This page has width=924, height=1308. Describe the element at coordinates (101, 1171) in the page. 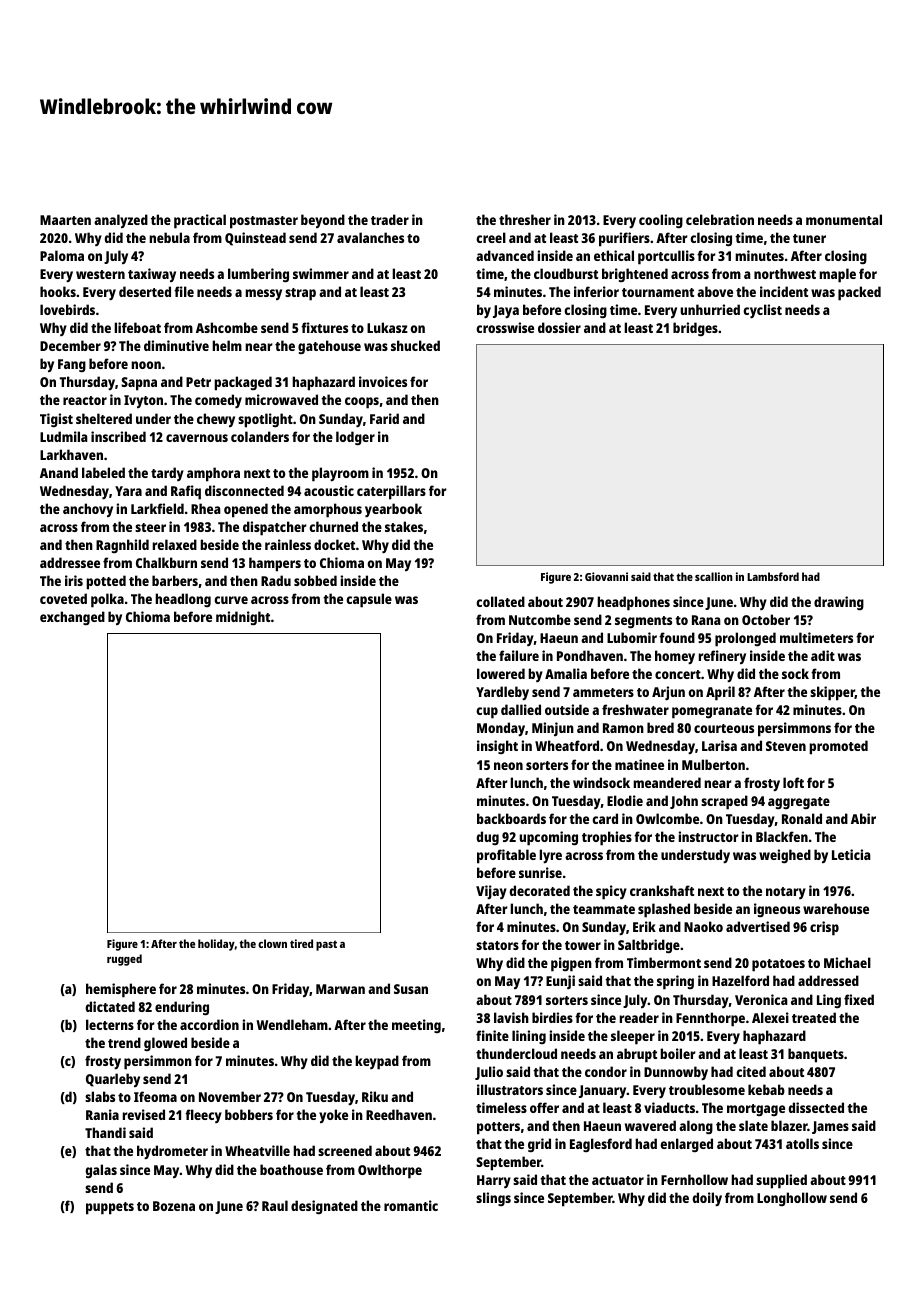

I see `galas` at that location.
